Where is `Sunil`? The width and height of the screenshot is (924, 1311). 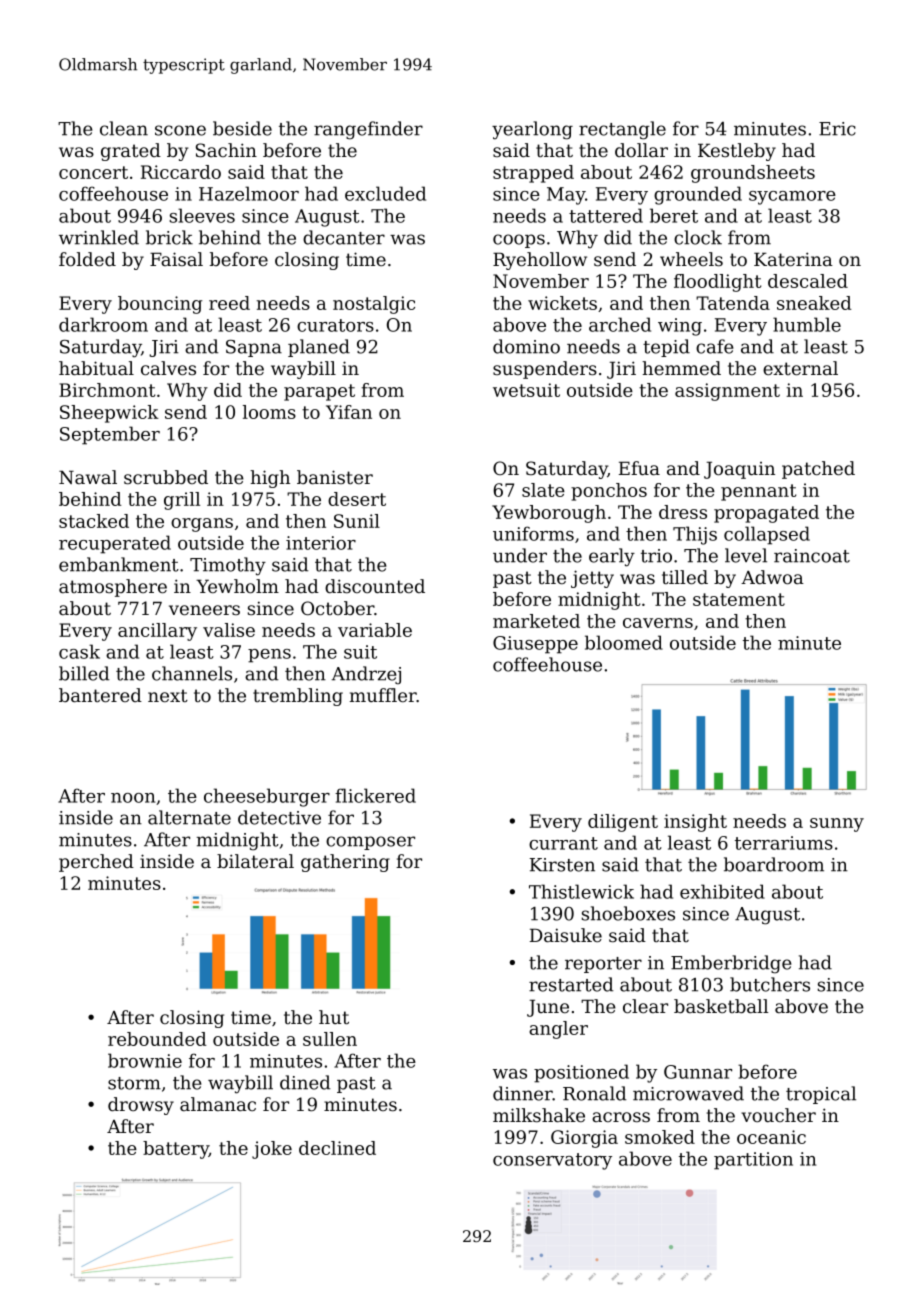
Sunil is located at coordinates (357, 521).
